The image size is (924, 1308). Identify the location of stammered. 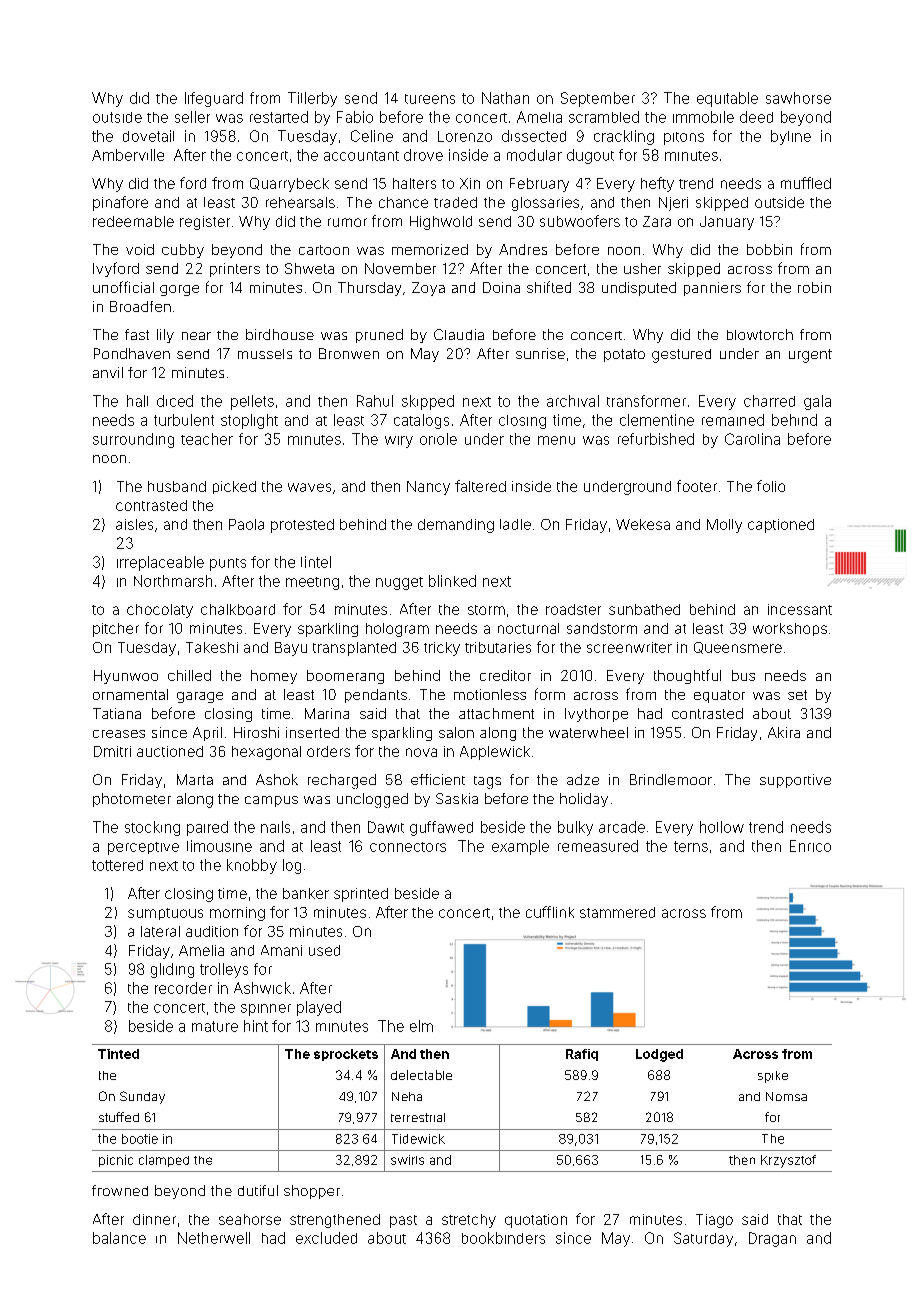
(617, 912).
